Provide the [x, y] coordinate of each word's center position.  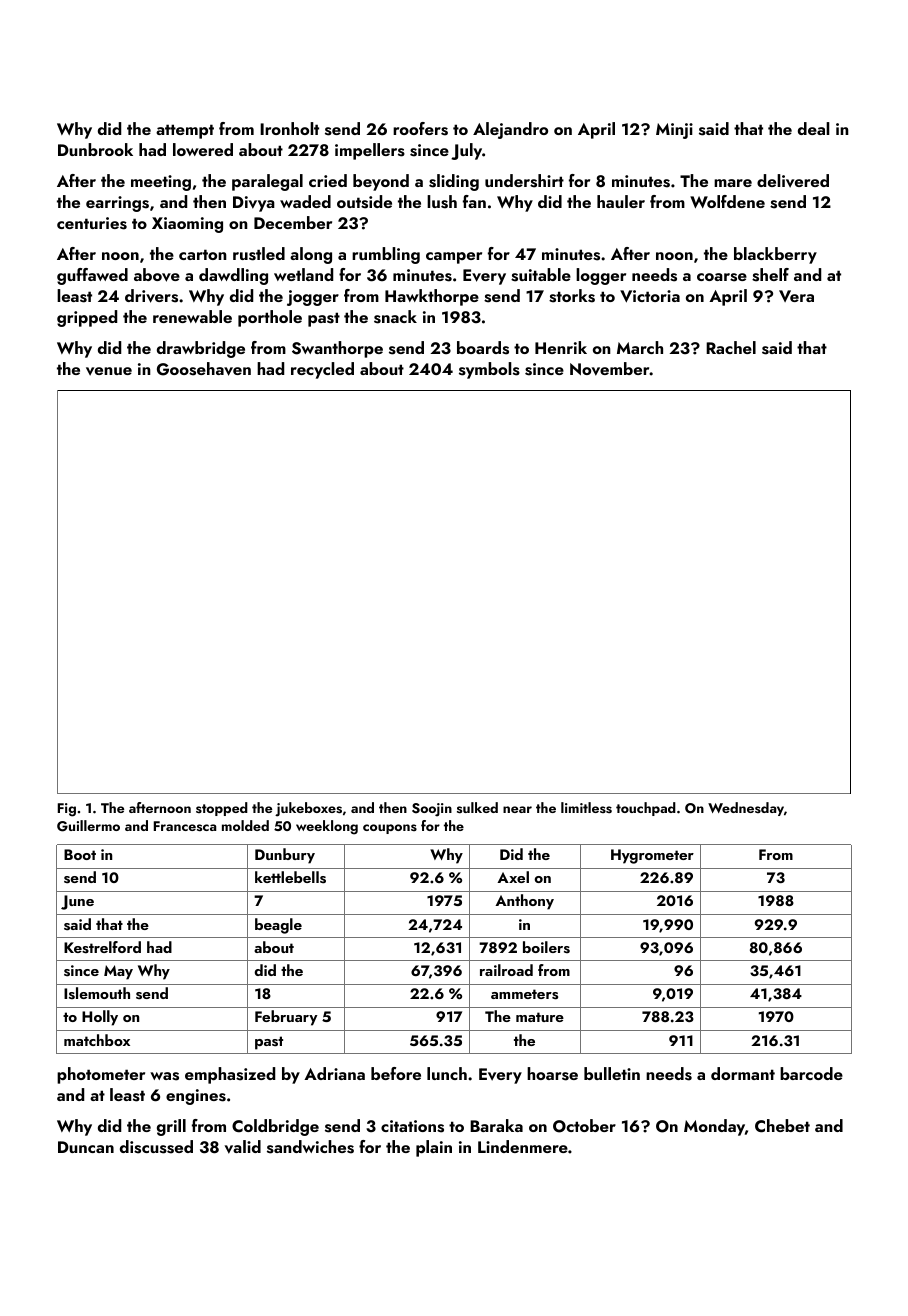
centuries [92, 223]
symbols [489, 370]
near [517, 809]
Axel [513, 877]
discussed [156, 1147]
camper [454, 258]
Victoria [650, 296]
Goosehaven [204, 369]
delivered [793, 181]
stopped [222, 809]
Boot [80, 854]
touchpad [646, 809]
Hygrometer [652, 856]
